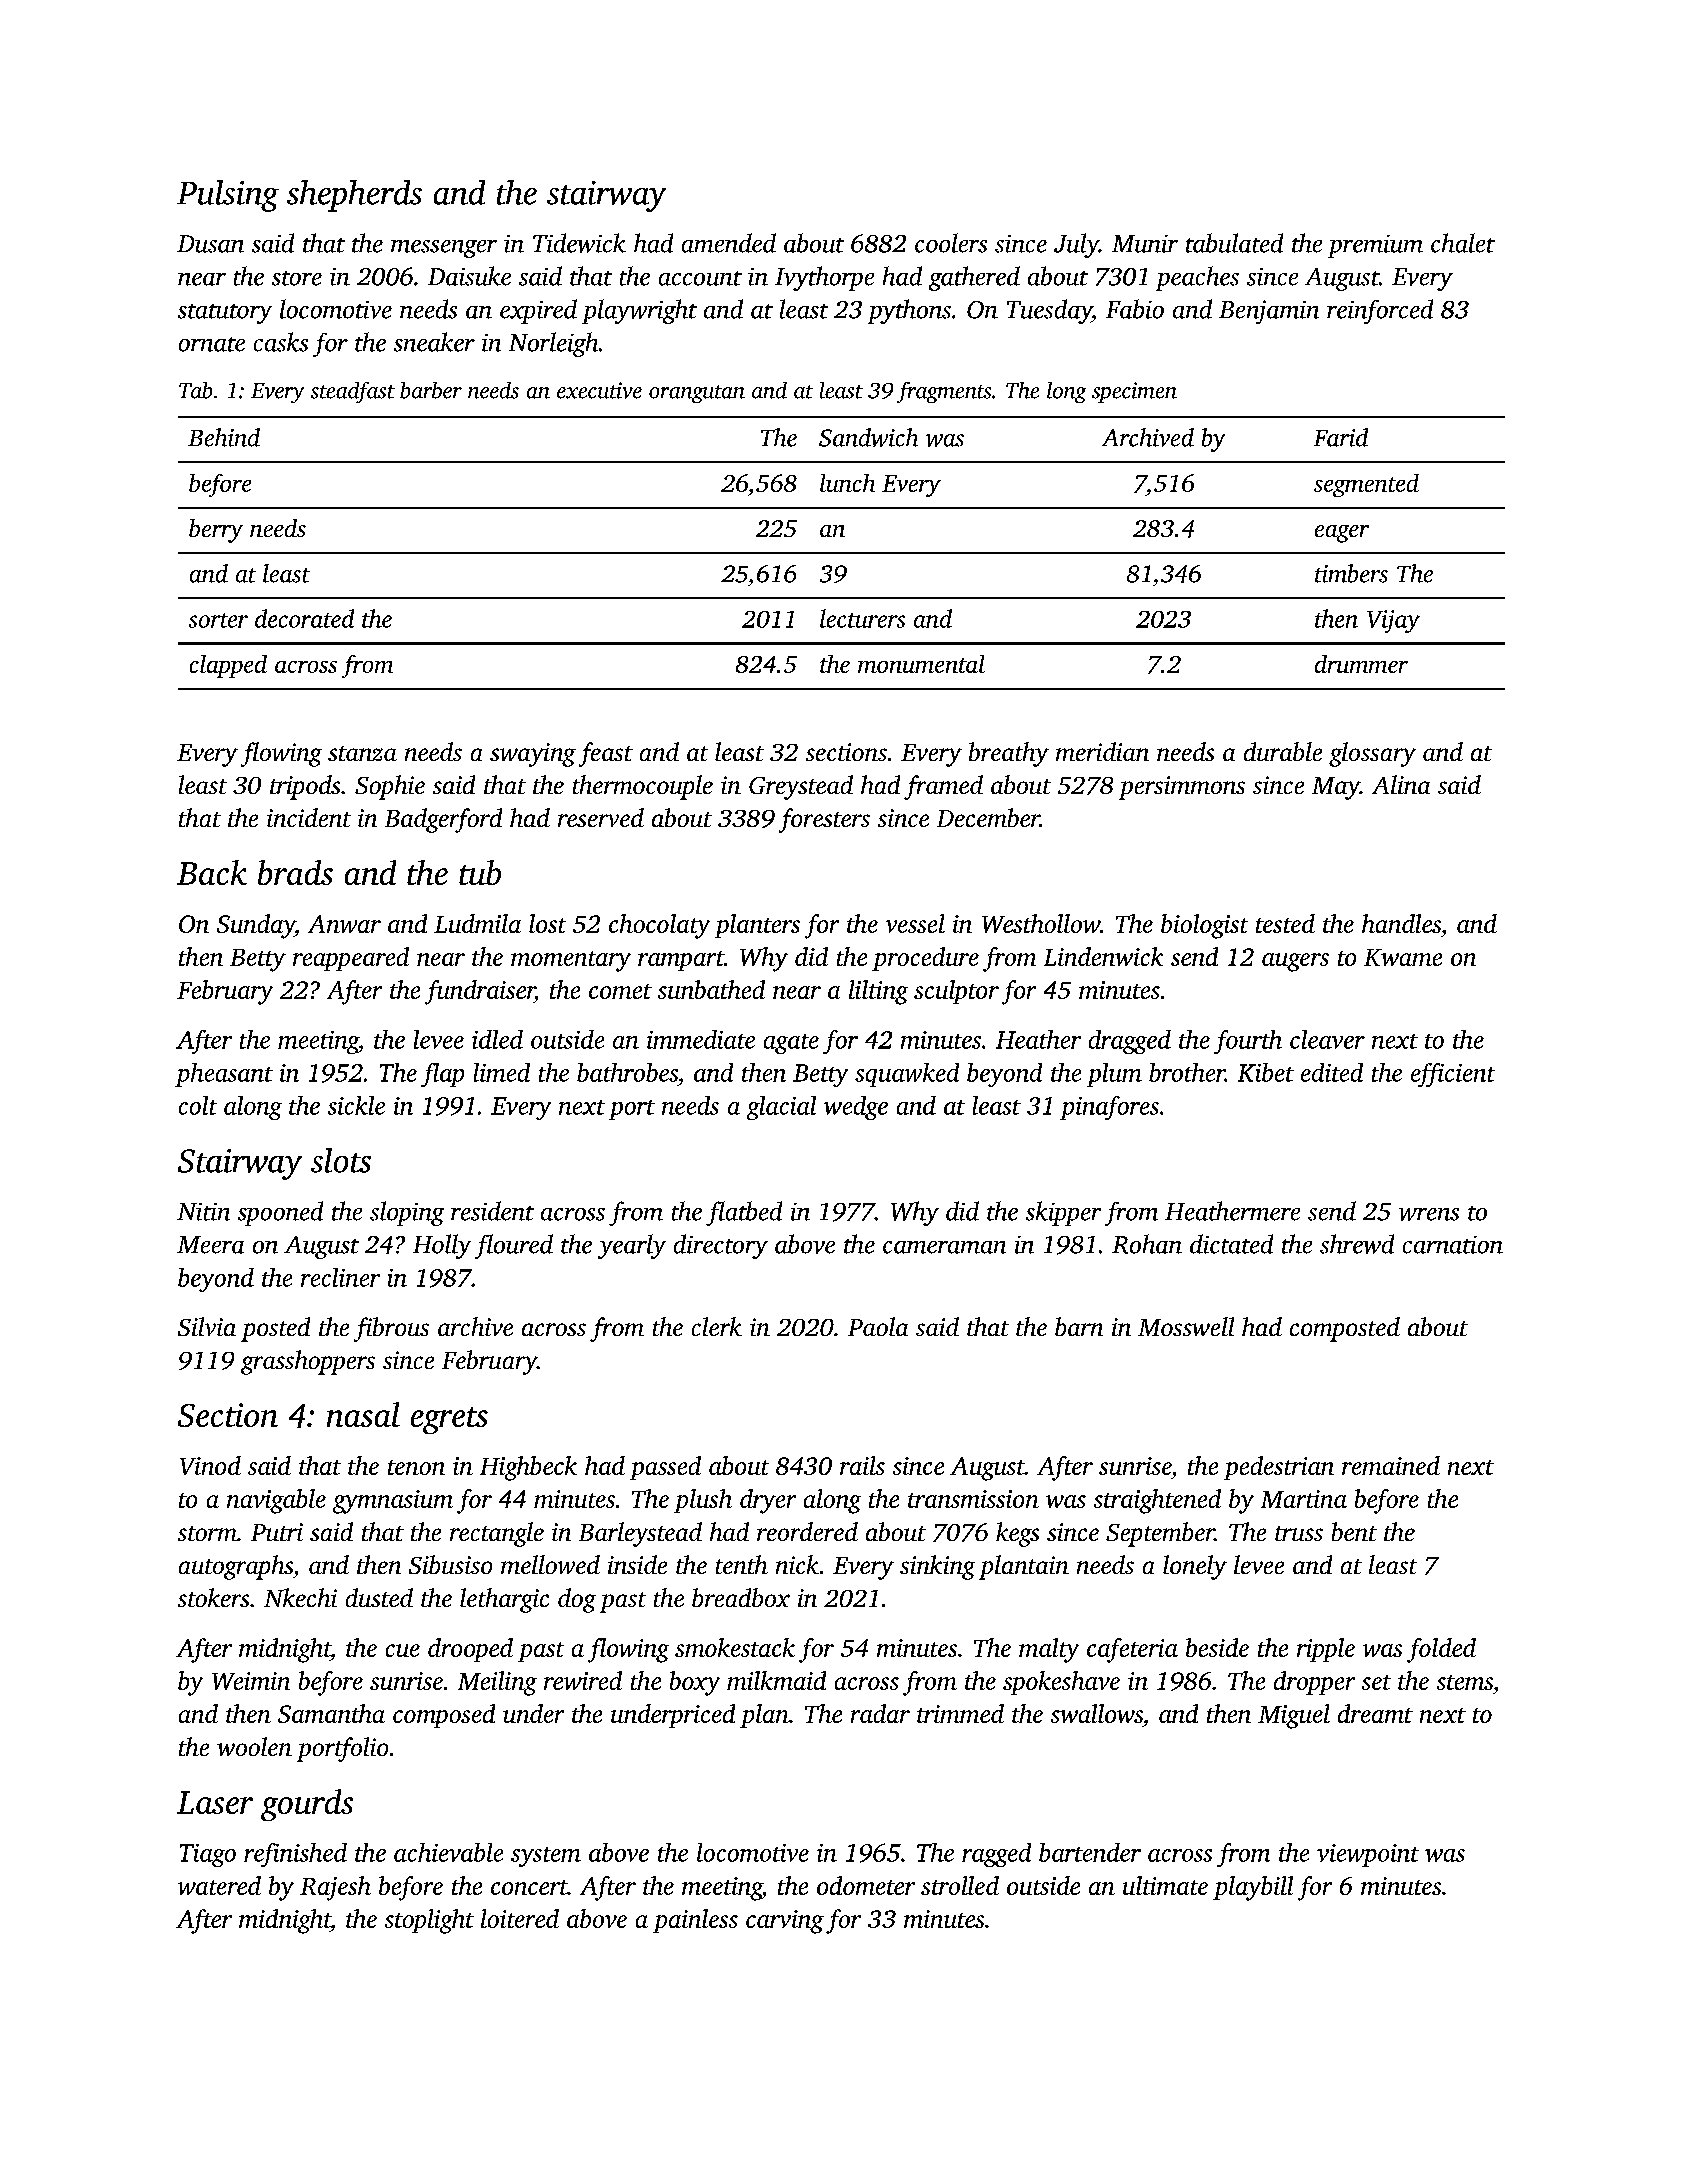  What do you see at coordinates (1354, 1531) in the screenshot?
I see `bent` at bounding box center [1354, 1531].
